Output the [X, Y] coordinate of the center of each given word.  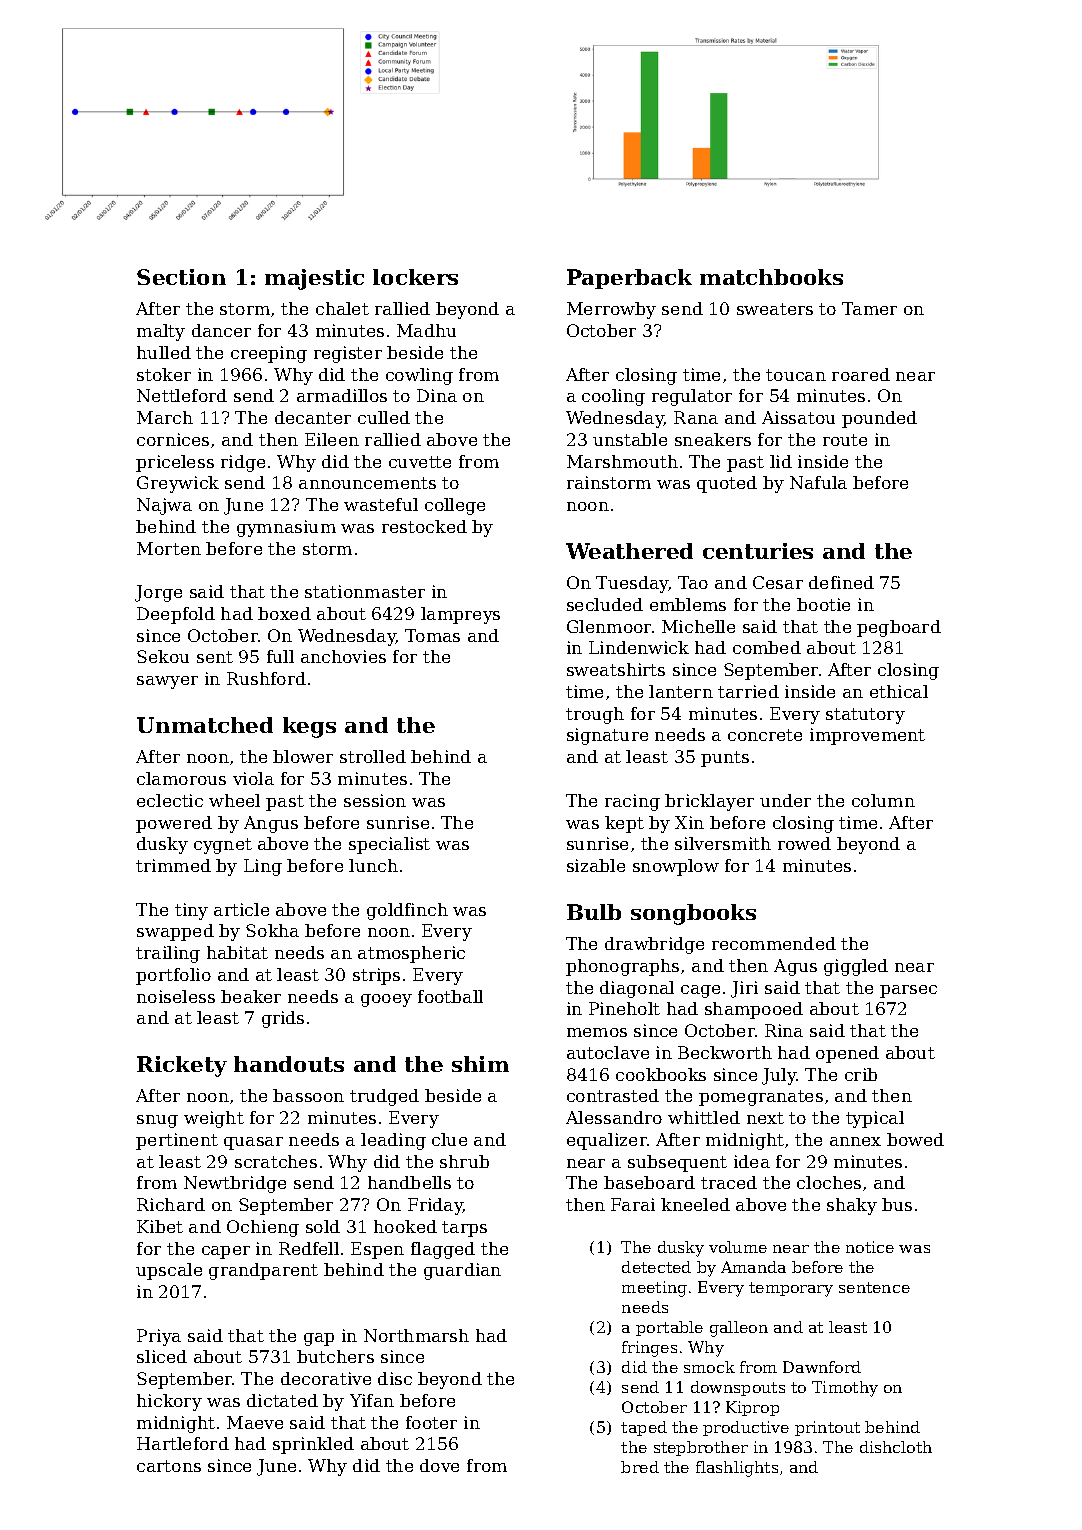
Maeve [255, 1422]
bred [640, 1467]
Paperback [629, 279]
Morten [169, 548]
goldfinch [407, 911]
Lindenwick [639, 647]
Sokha [272, 930]
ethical [899, 691]
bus [897, 1204]
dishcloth [896, 1447]
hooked [405, 1226]
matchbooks [771, 277]
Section [181, 277]
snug [157, 1121]
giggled [856, 967]
